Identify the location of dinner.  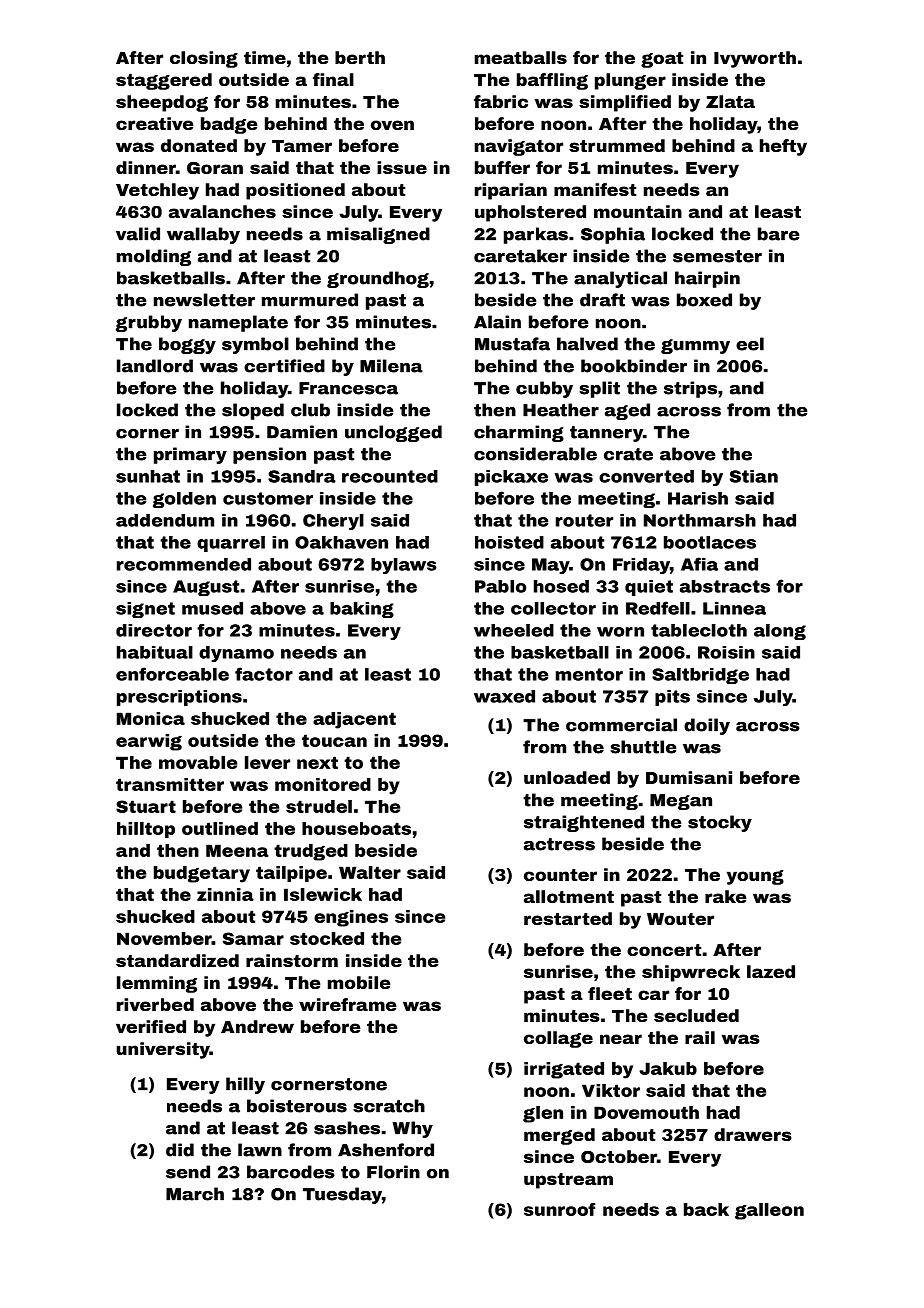
(146, 167).
